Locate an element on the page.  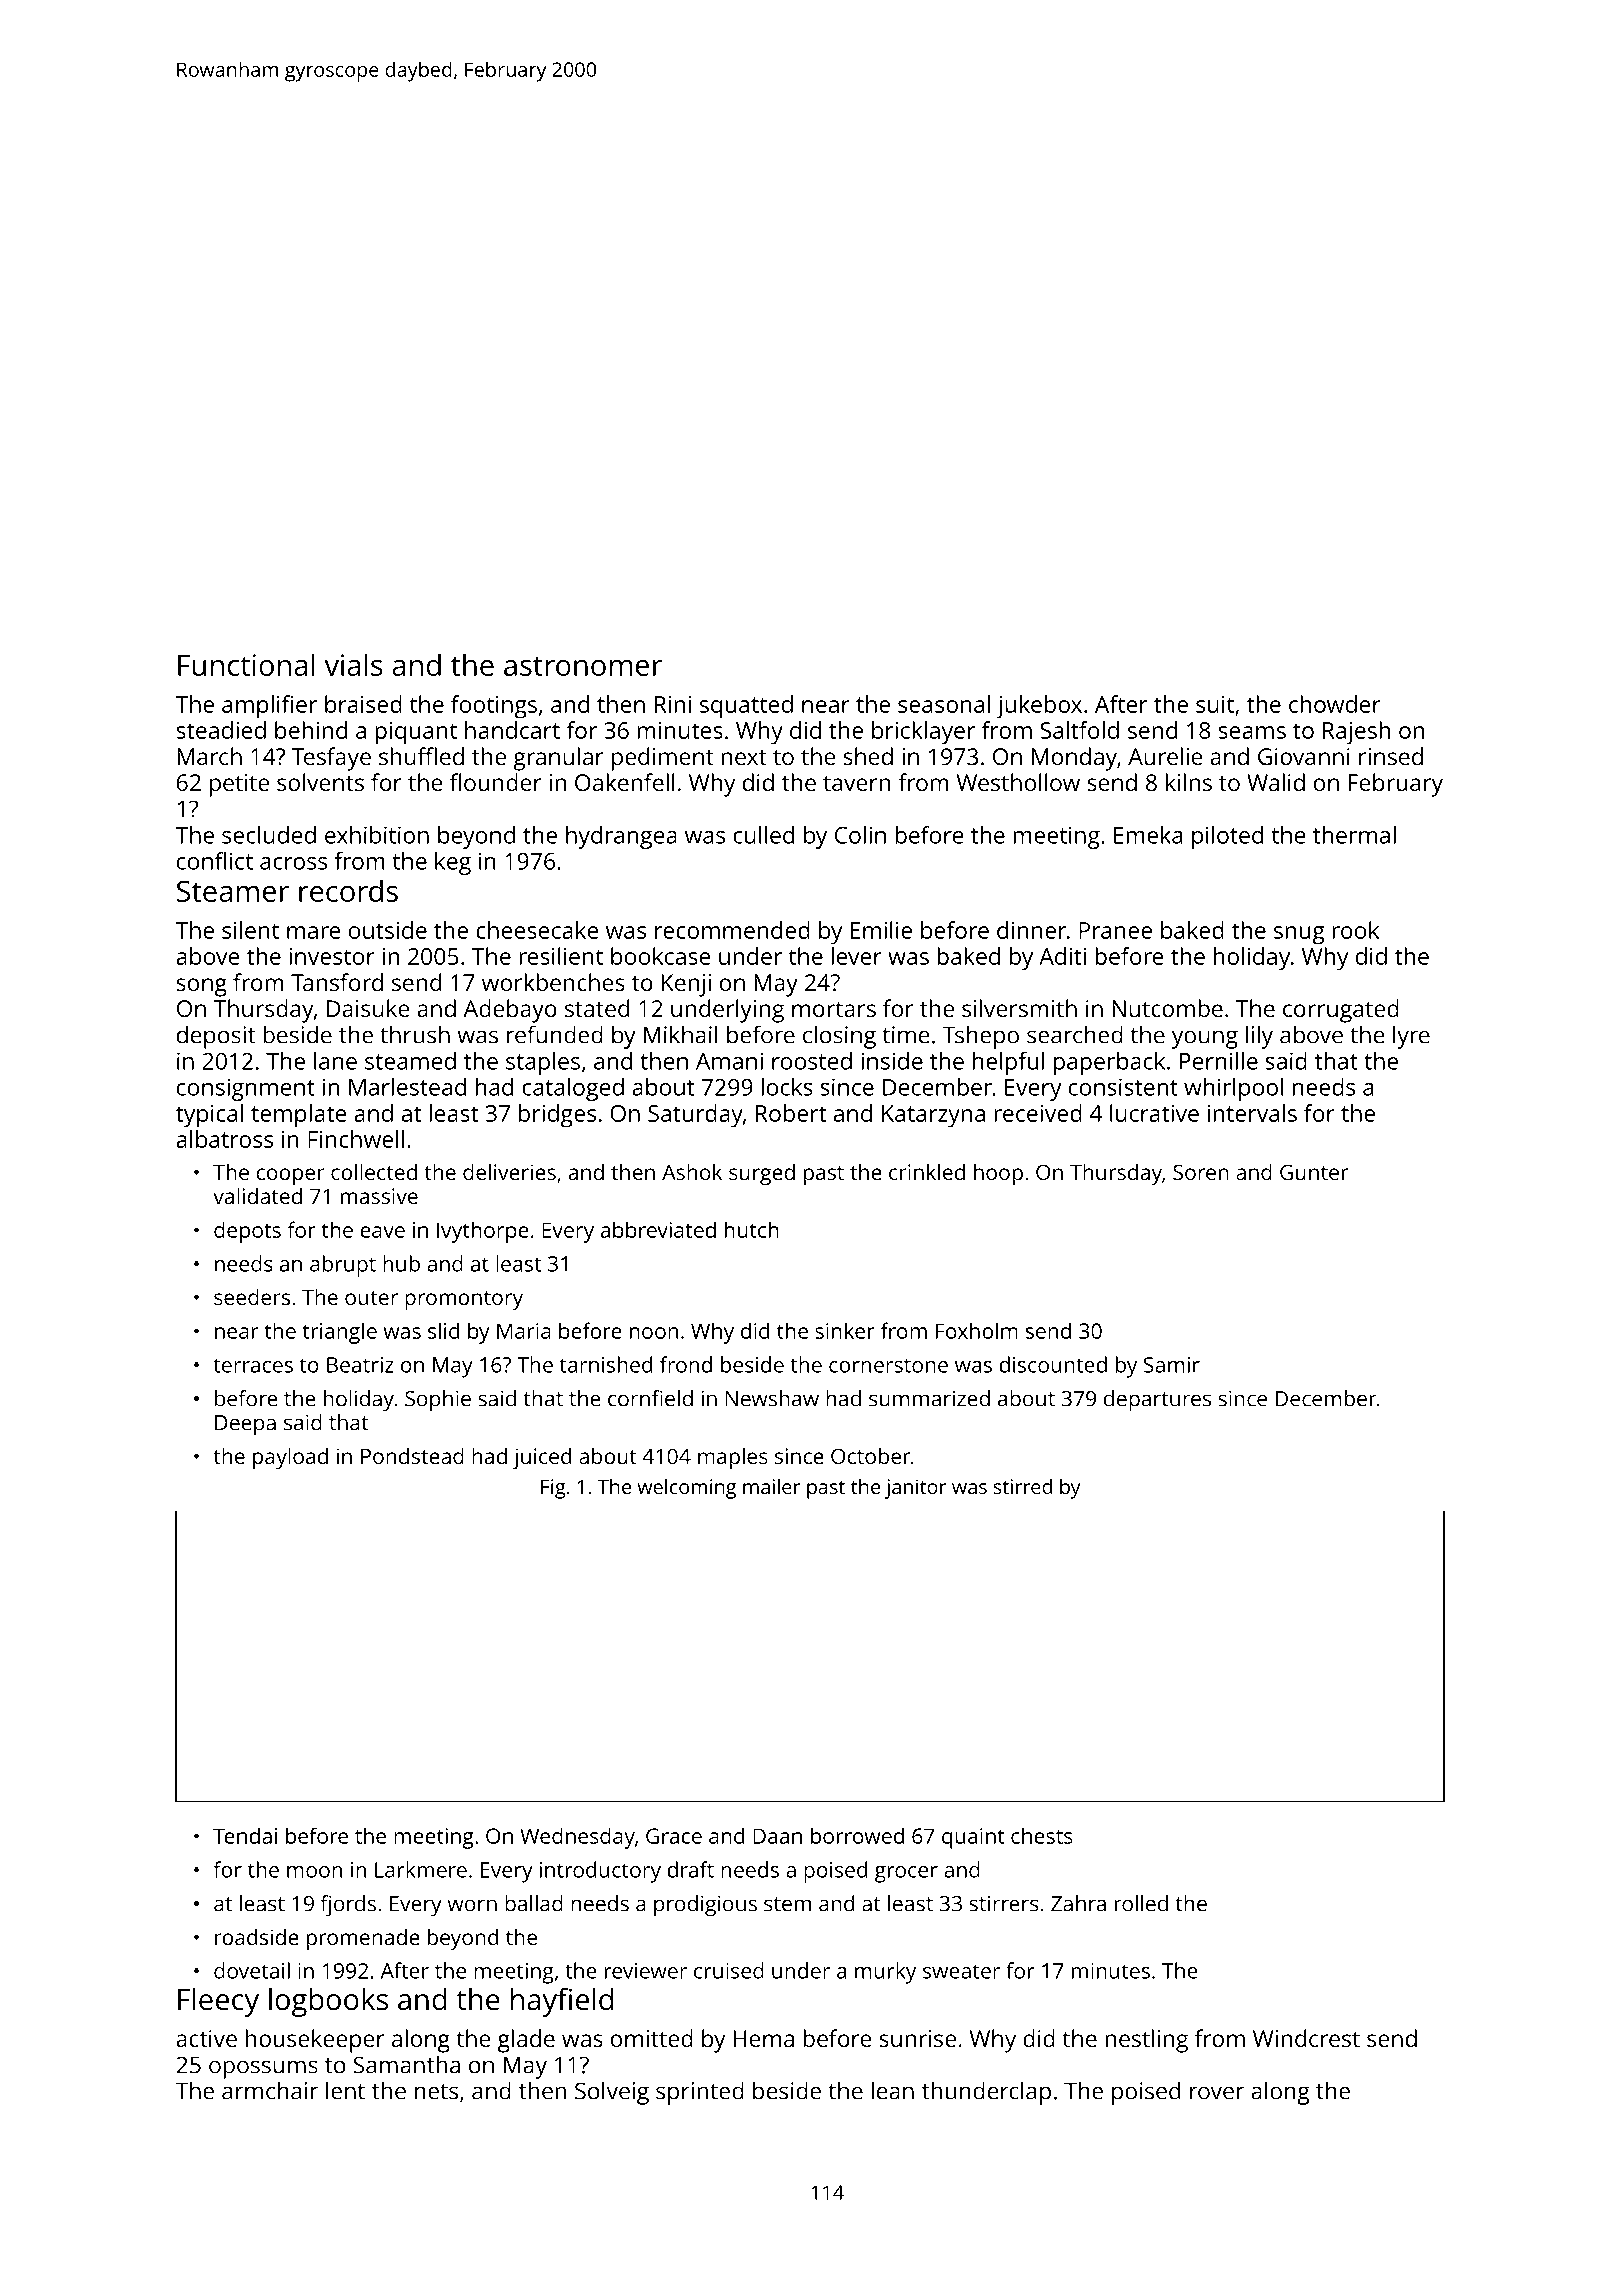
Amani is located at coordinates (729, 1061).
